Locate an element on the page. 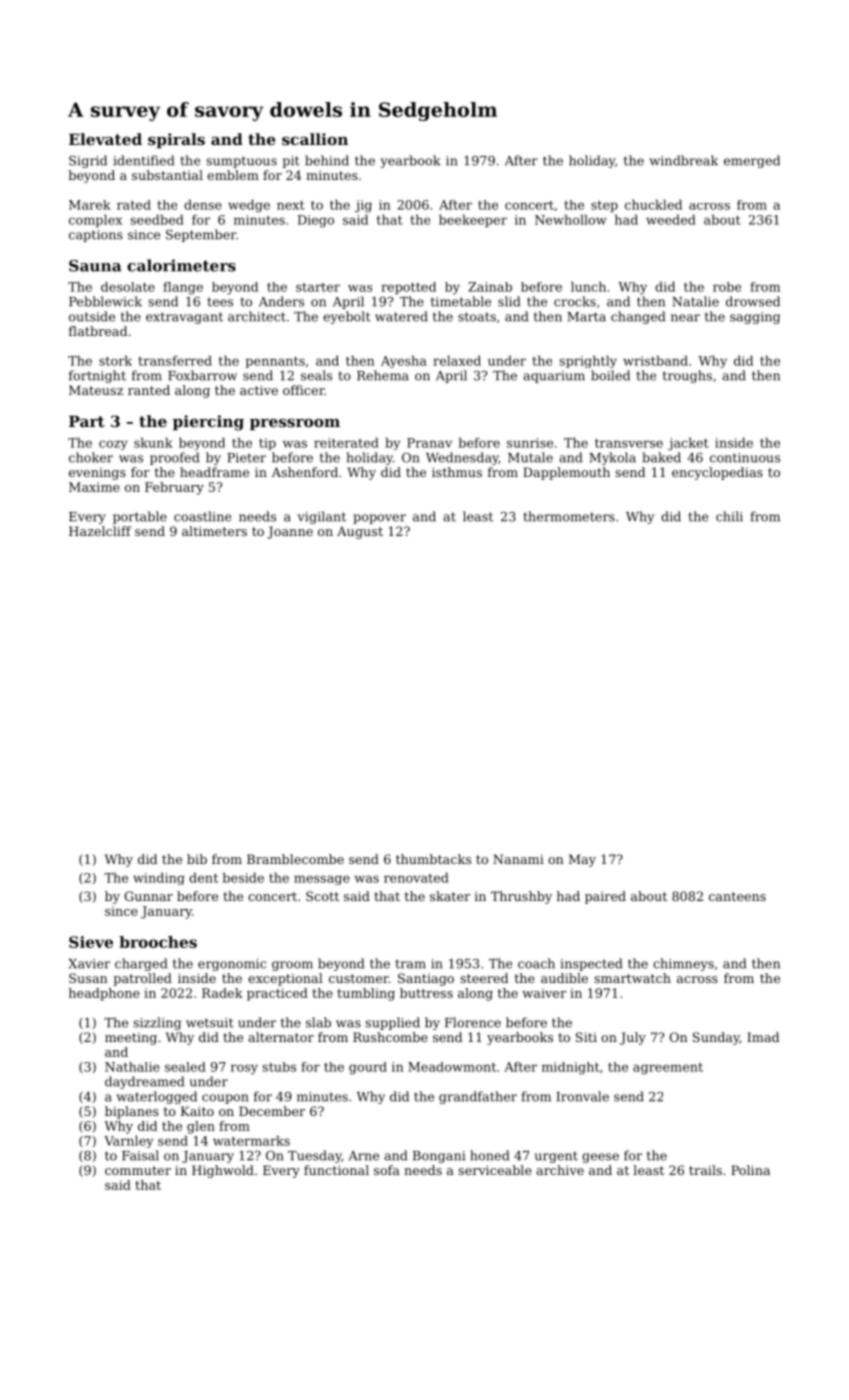  August is located at coordinates (360, 532).
